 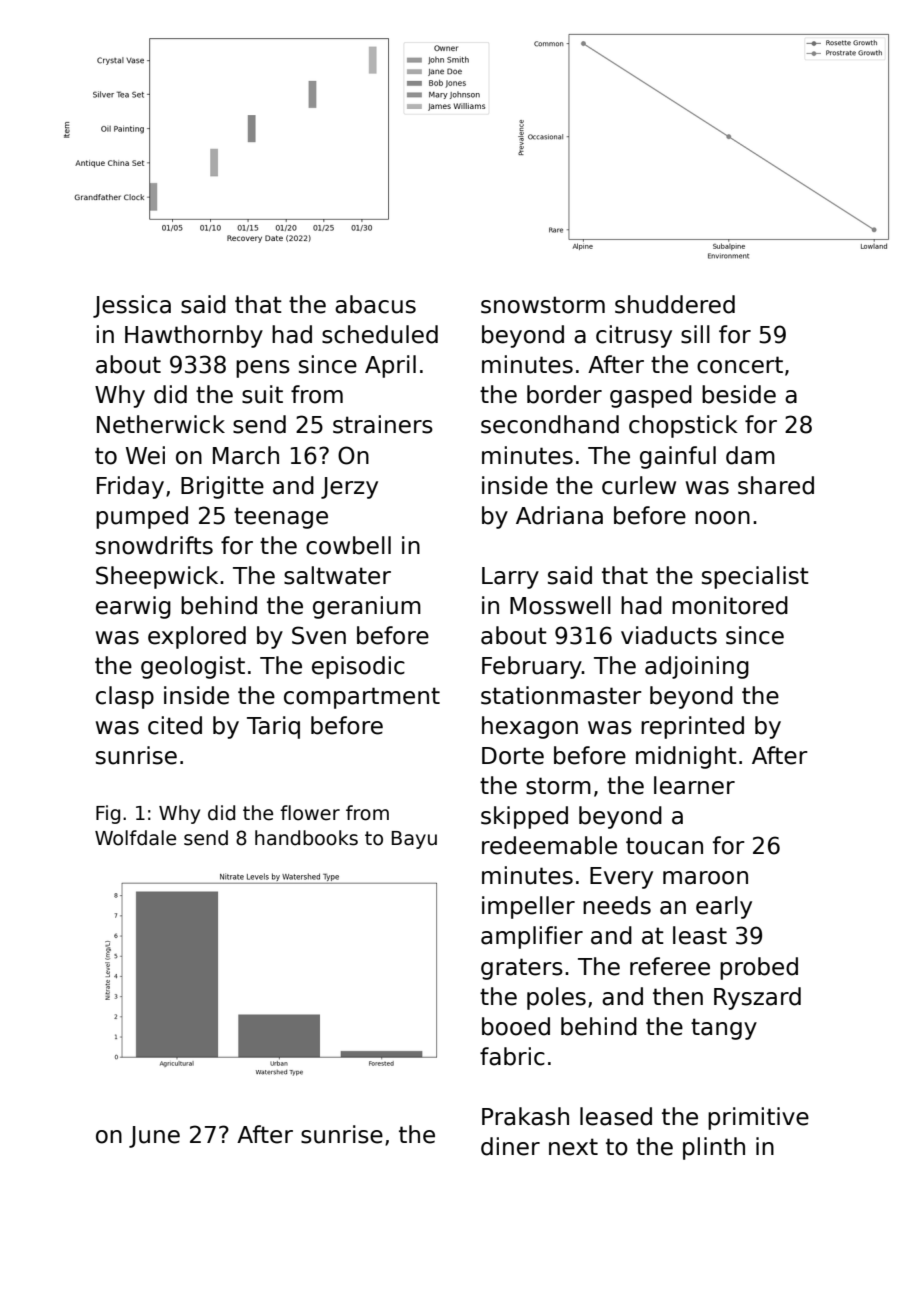 What do you see at coordinates (367, 607) in the screenshot?
I see `geranium` at bounding box center [367, 607].
